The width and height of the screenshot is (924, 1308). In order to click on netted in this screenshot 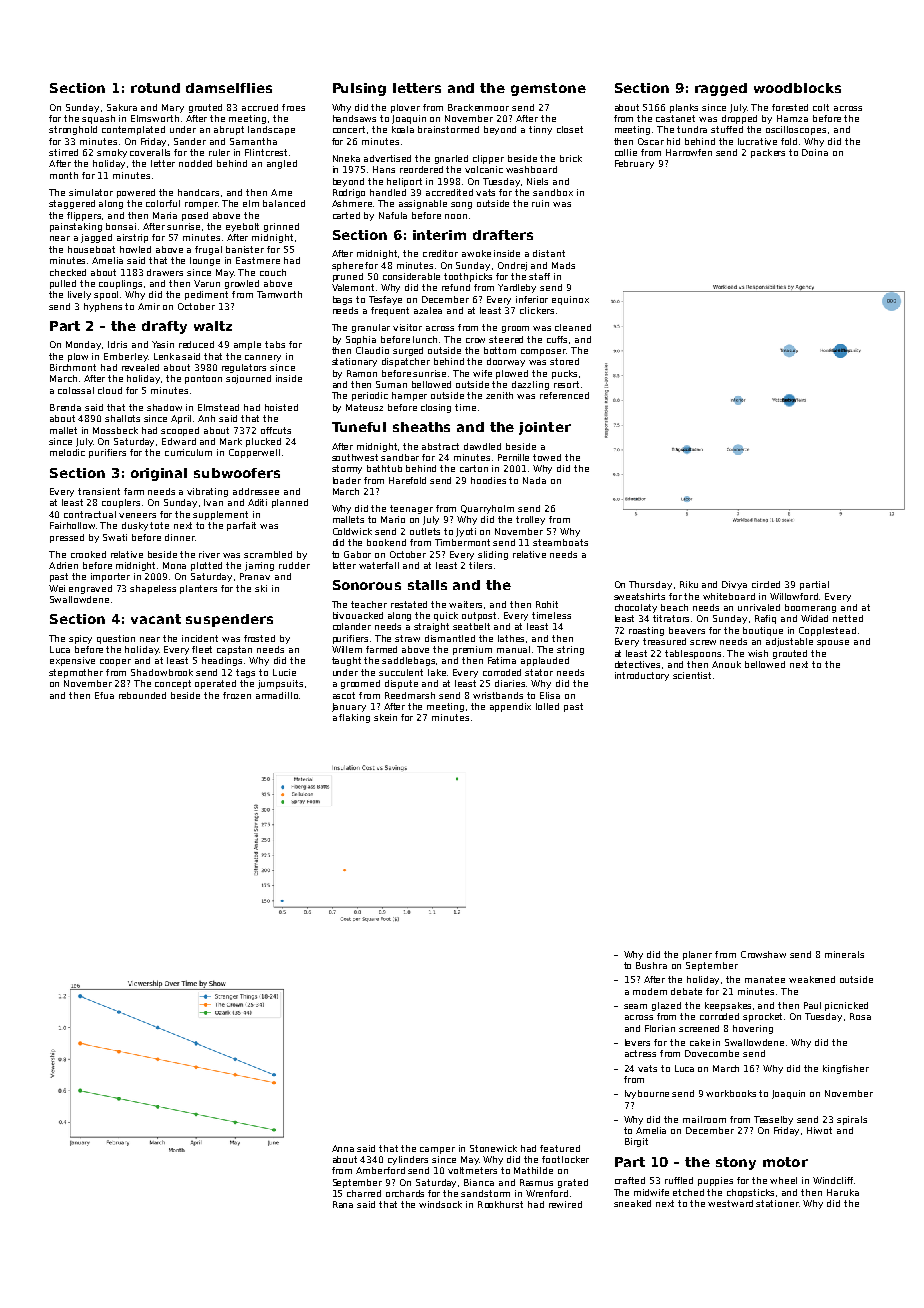, I will do `click(848, 618)`.
